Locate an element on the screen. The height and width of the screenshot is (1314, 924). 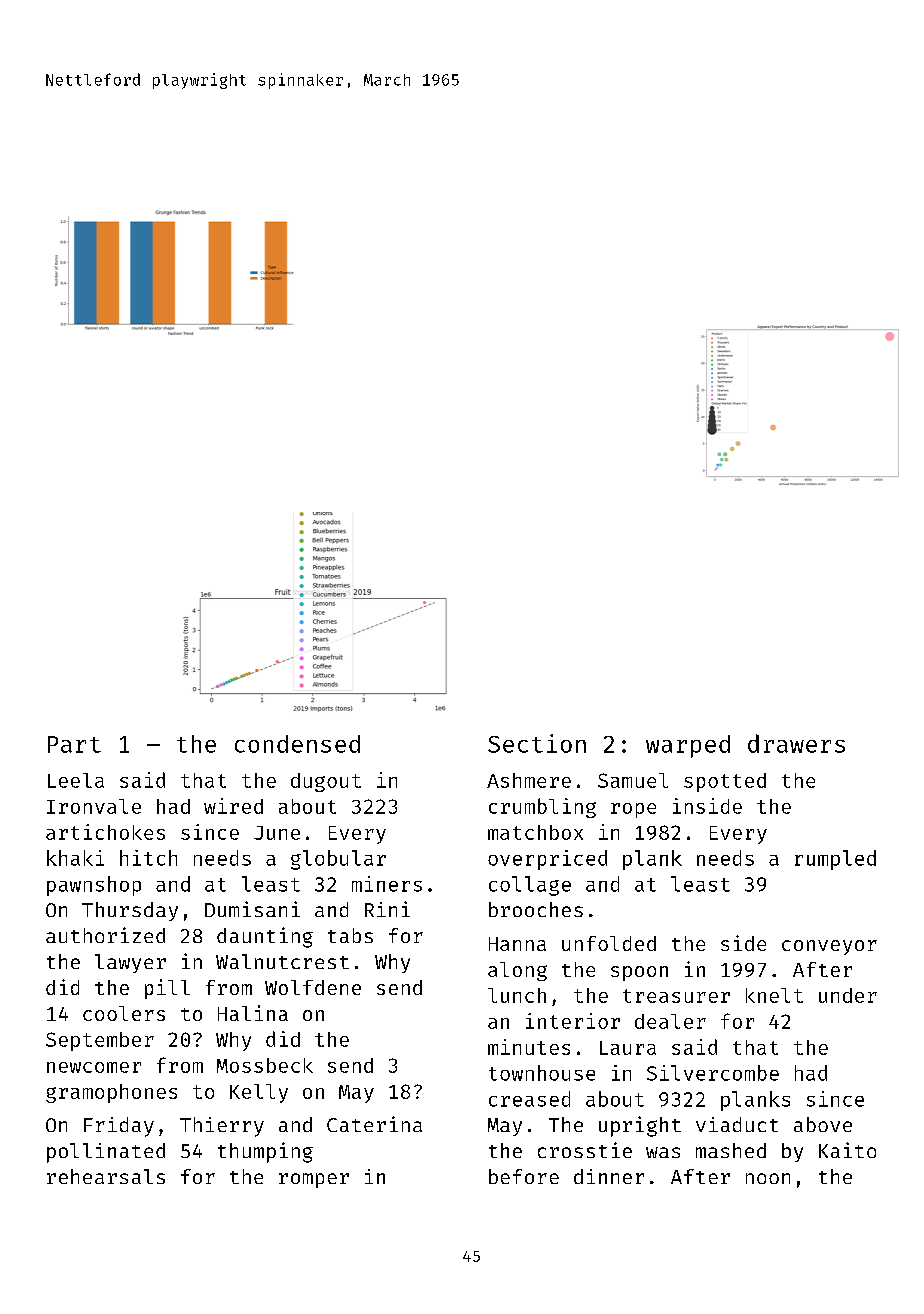
Halina is located at coordinates (253, 1013).
